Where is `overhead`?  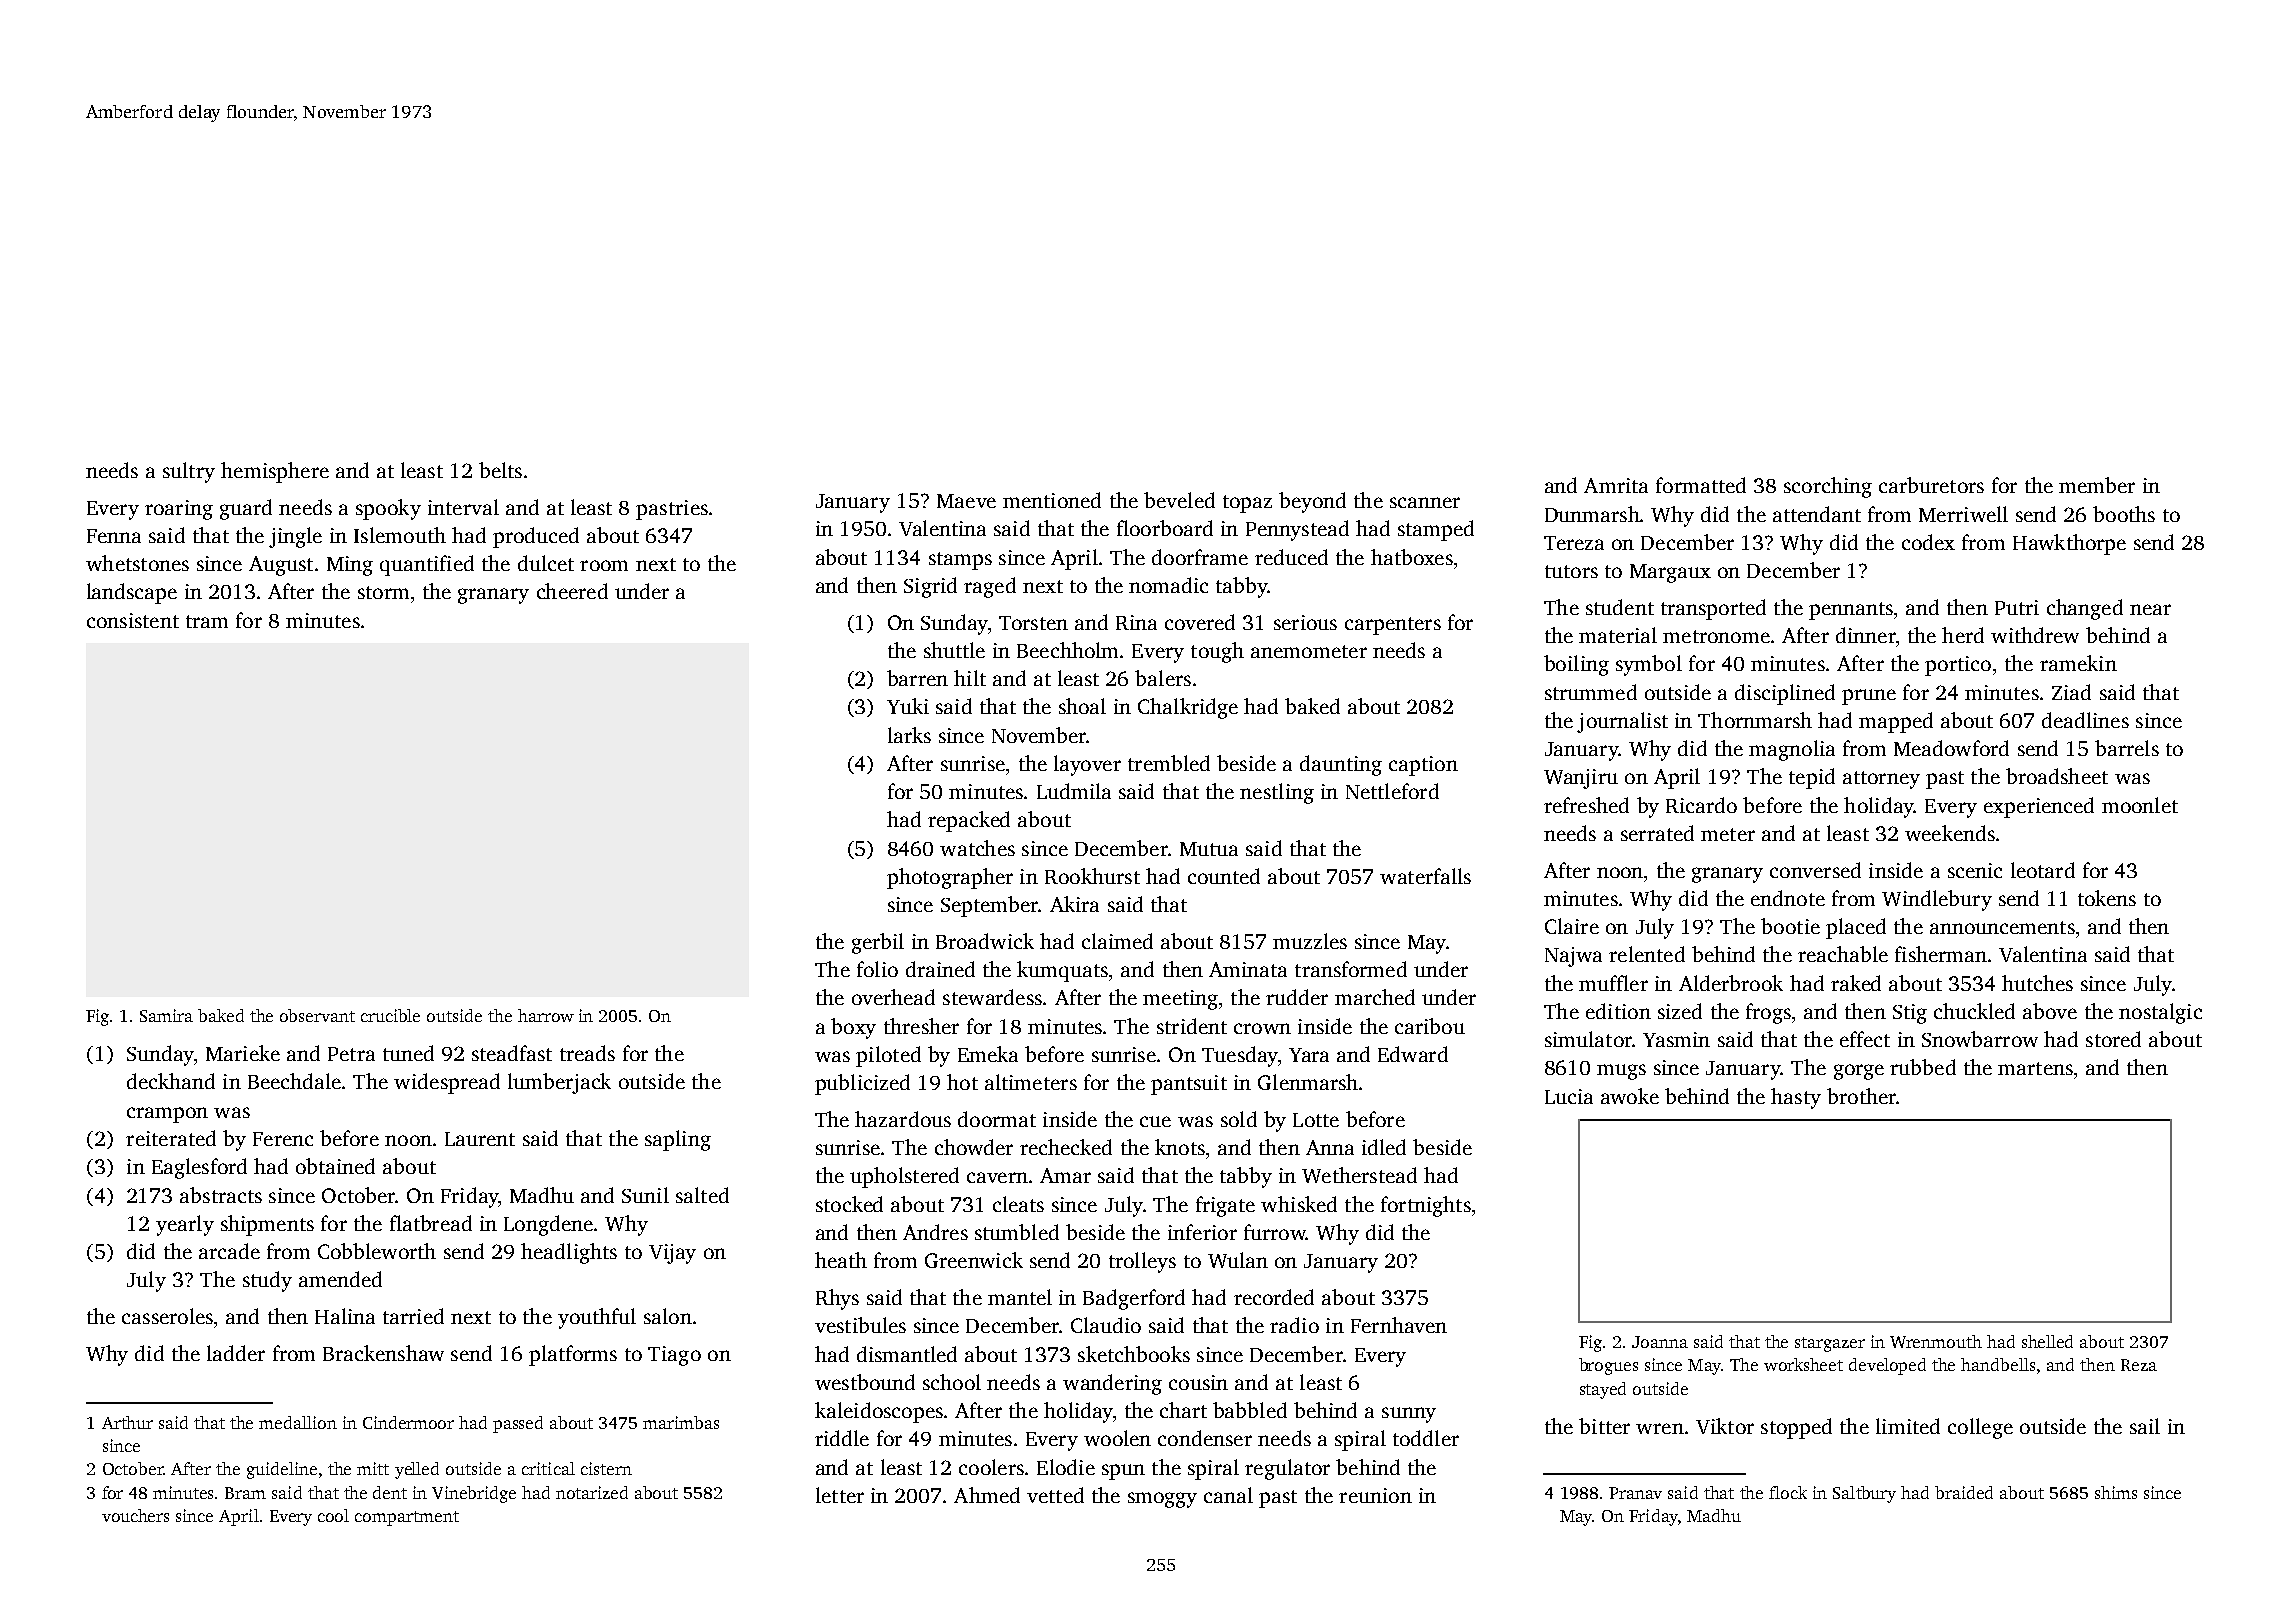 overhead is located at coordinates (893, 997).
